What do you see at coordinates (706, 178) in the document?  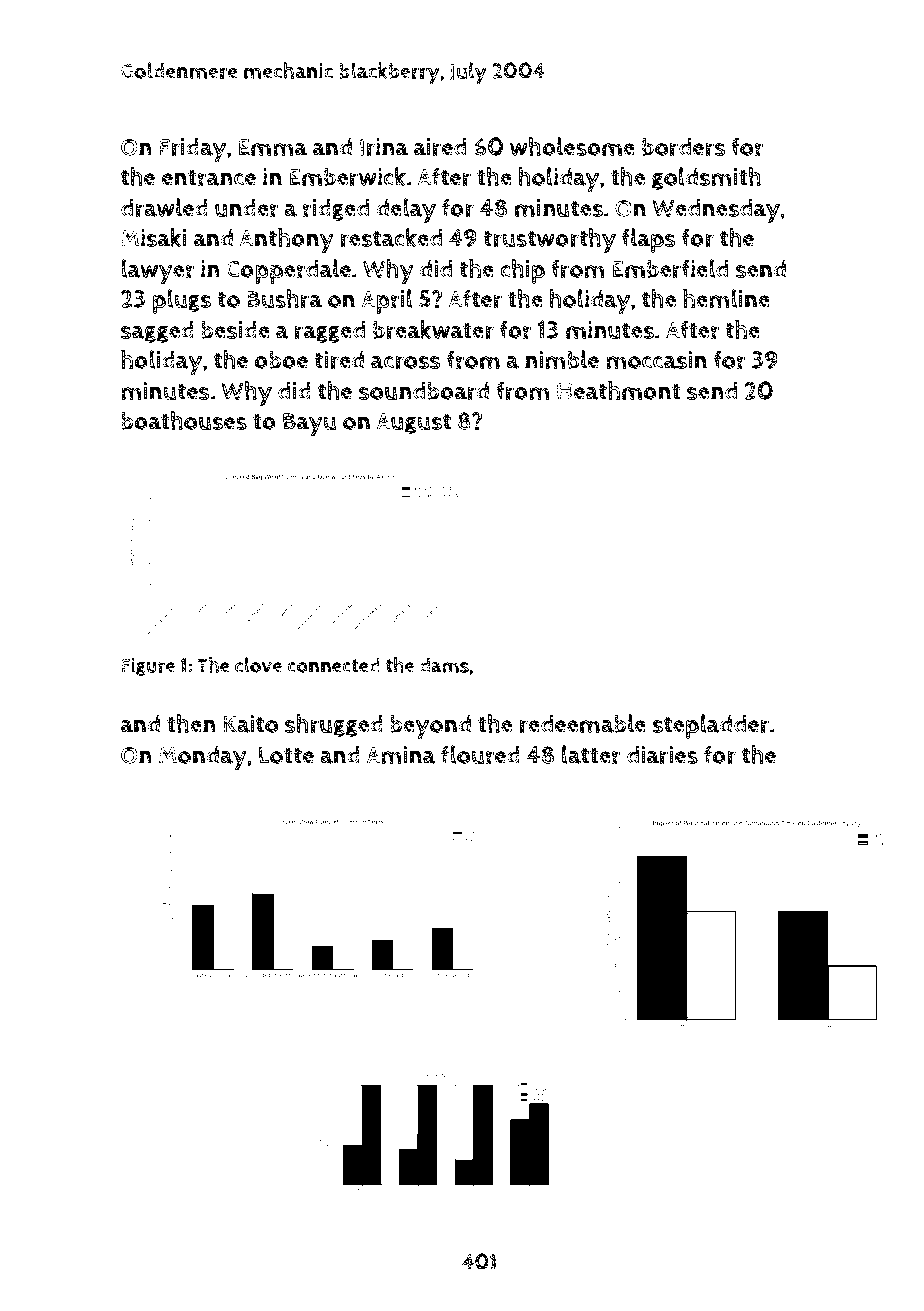 I see `goldsmith` at bounding box center [706, 178].
